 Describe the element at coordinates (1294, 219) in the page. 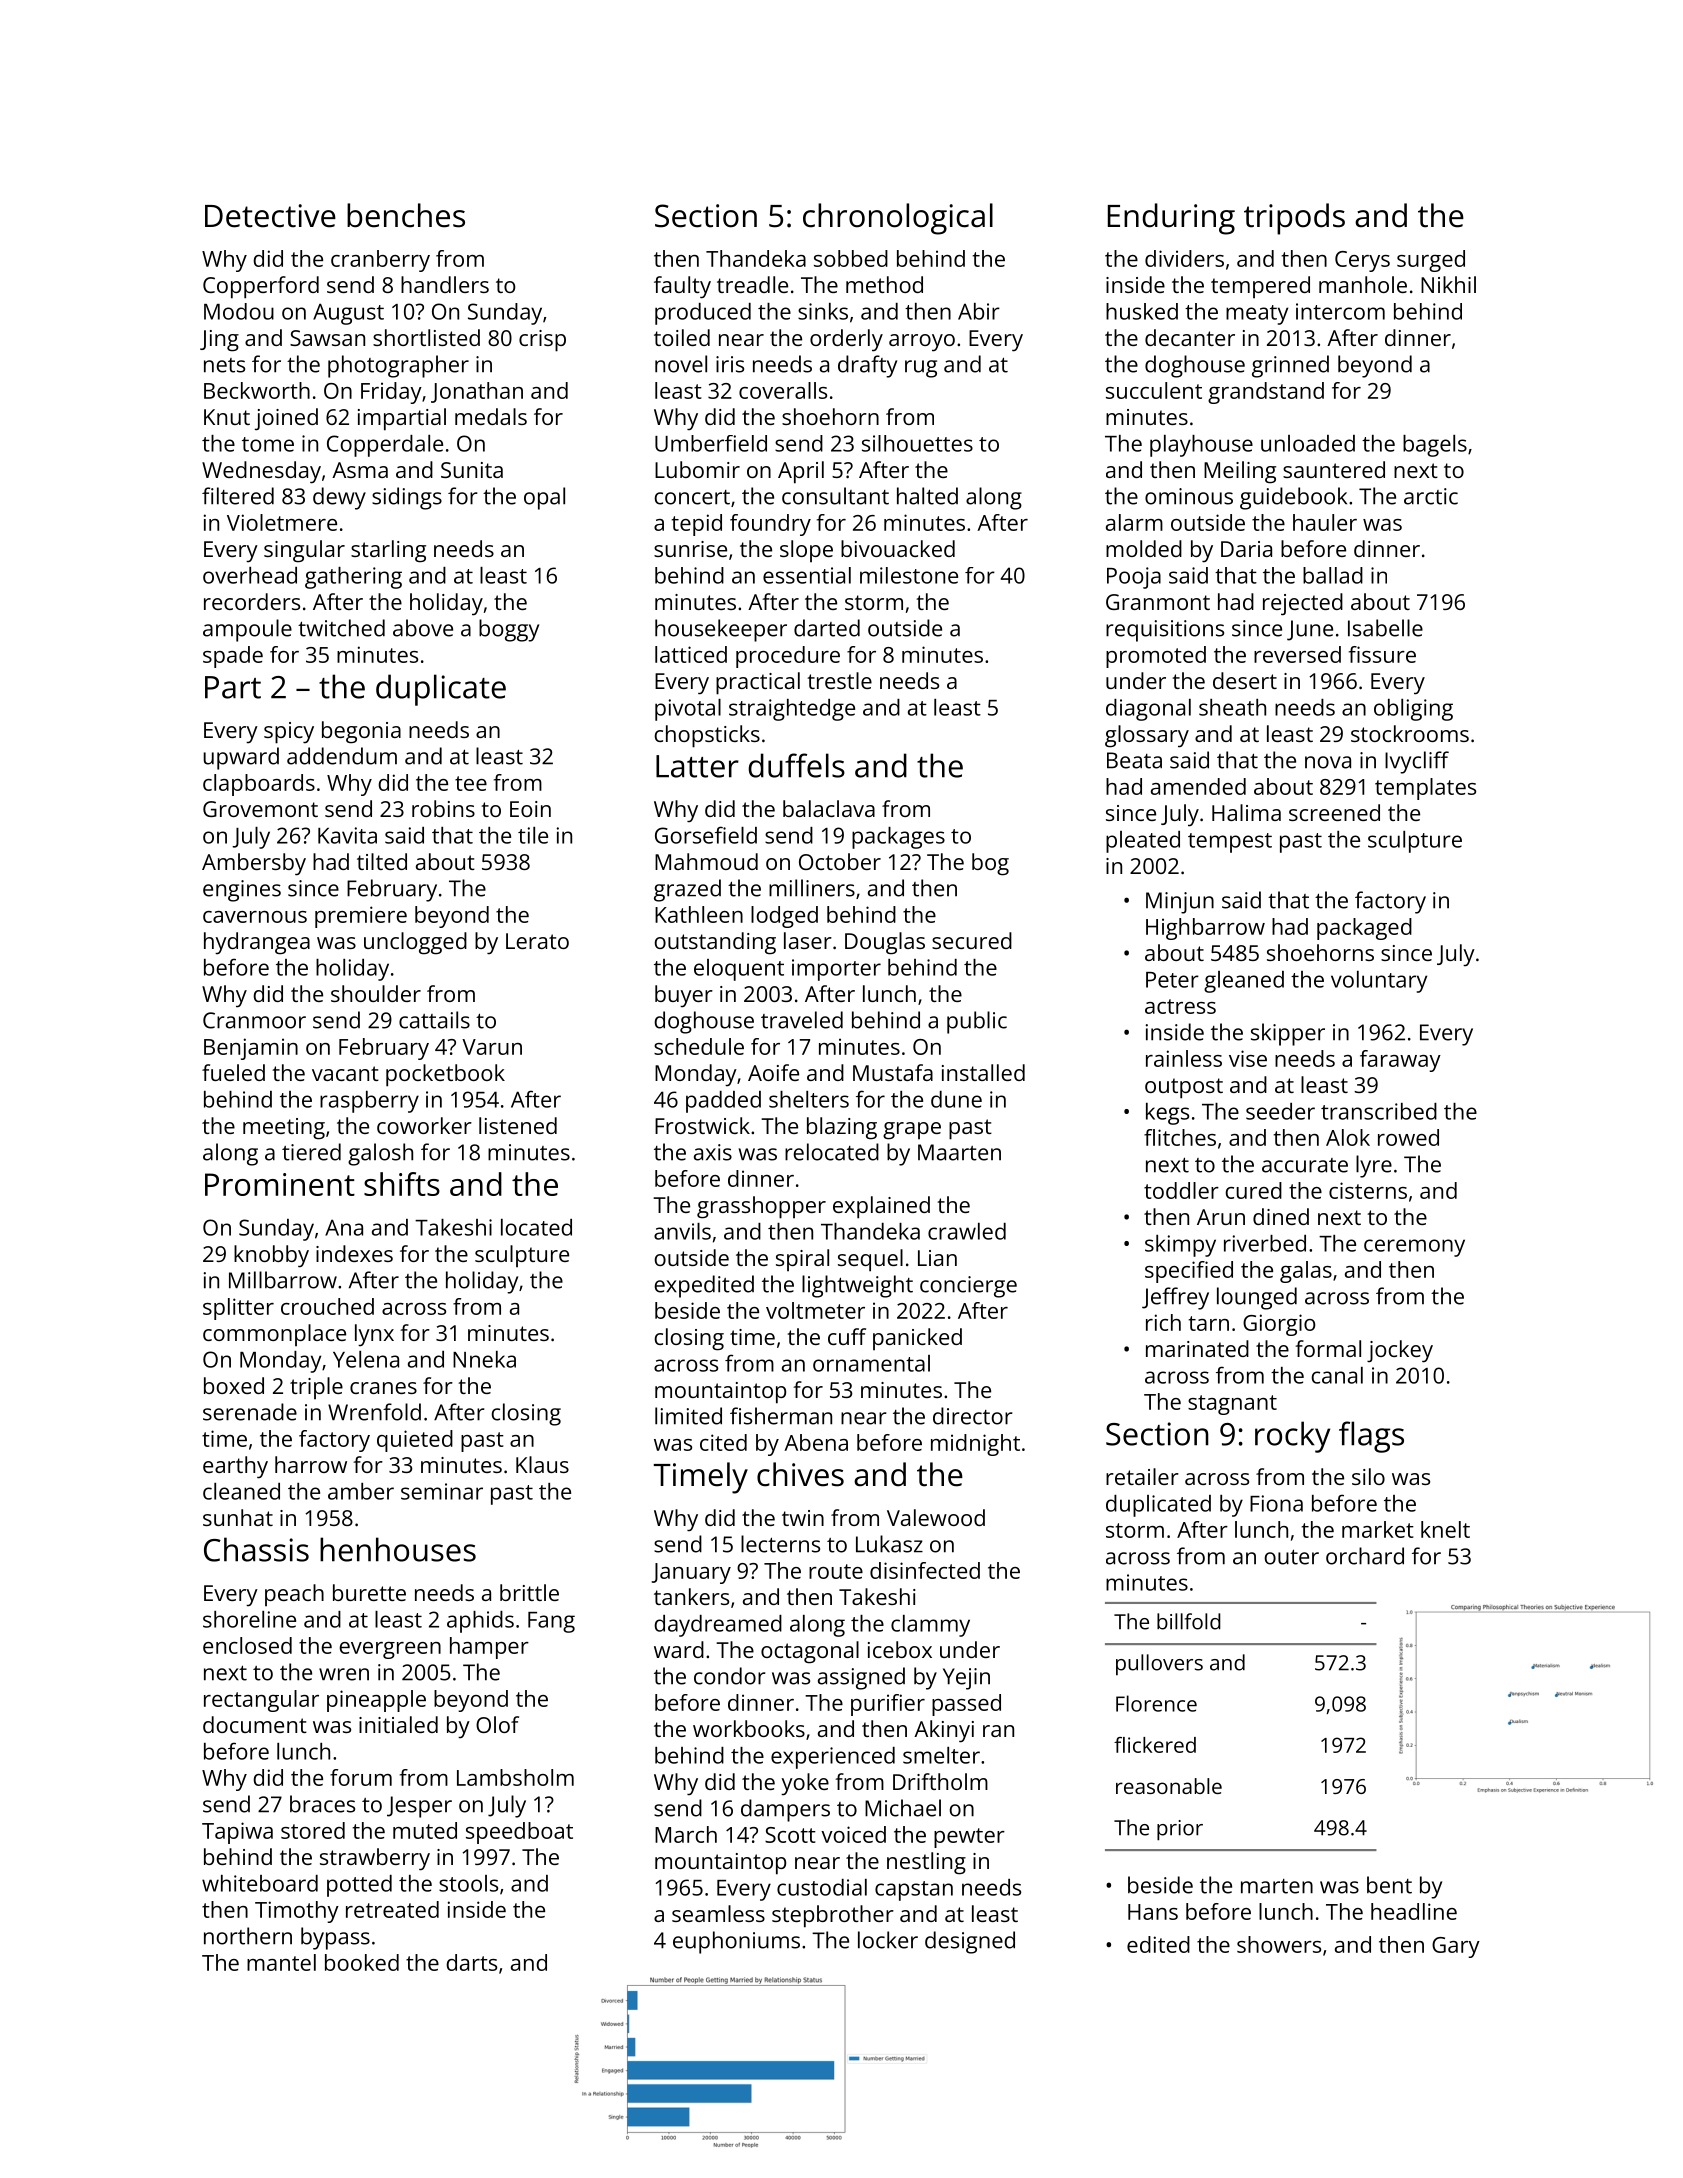

I see `tripods` at that location.
